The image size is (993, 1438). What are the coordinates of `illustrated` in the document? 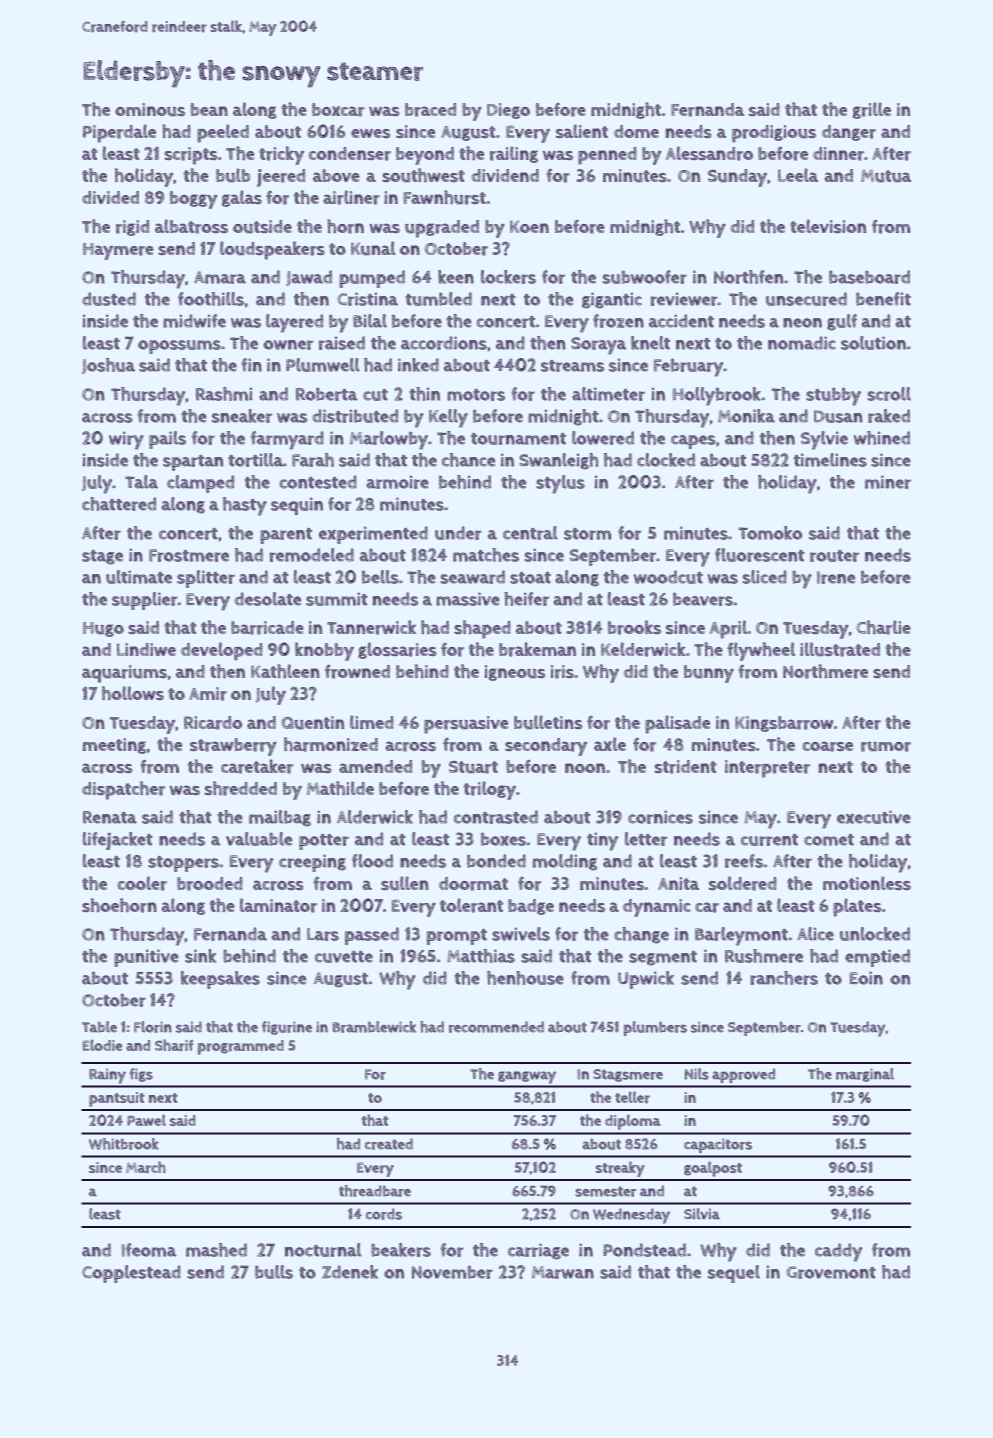 It's located at (840, 649).
